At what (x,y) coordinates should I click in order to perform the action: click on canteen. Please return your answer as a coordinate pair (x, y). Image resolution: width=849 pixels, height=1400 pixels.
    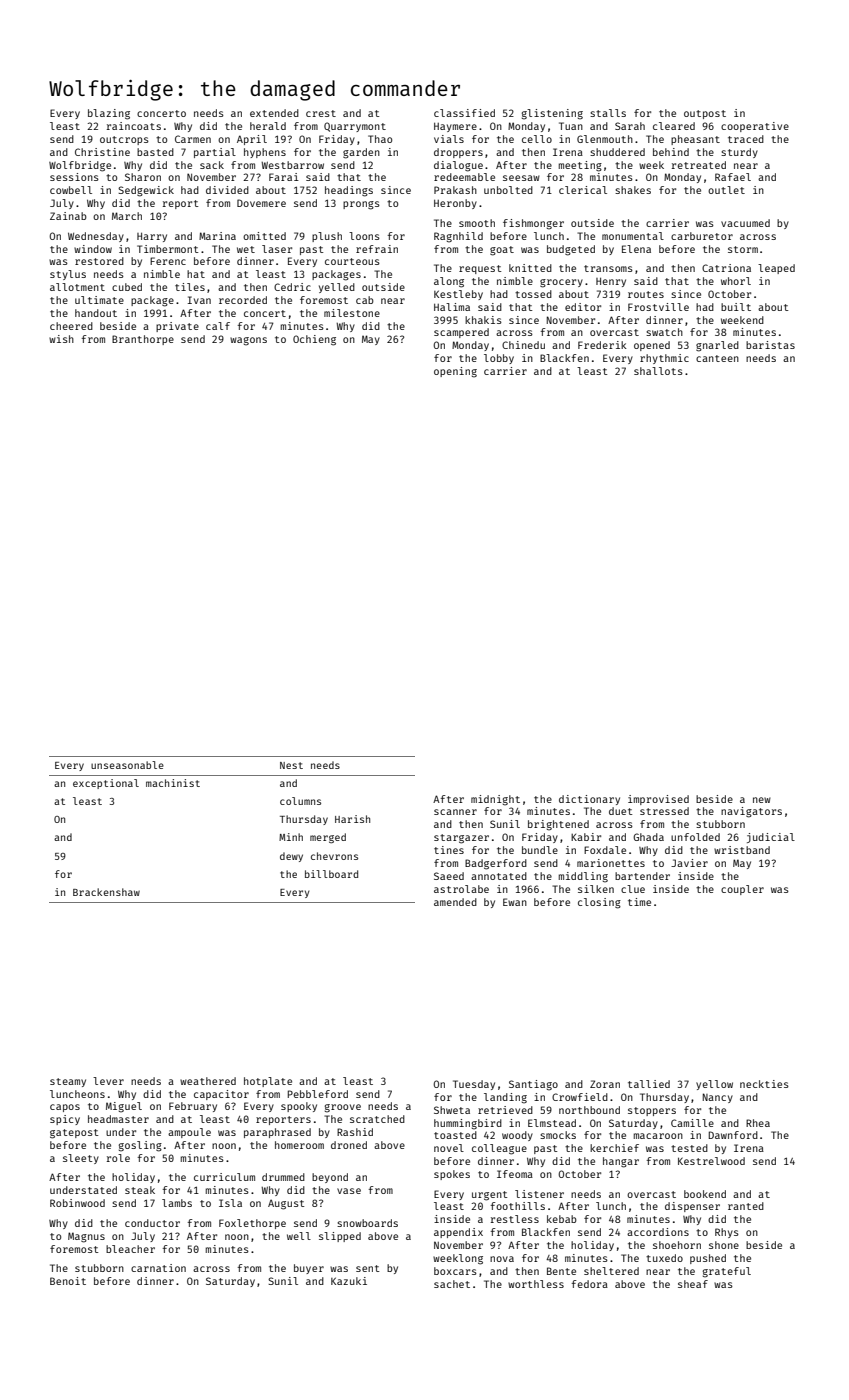
    Looking at the image, I should click on (717, 358).
